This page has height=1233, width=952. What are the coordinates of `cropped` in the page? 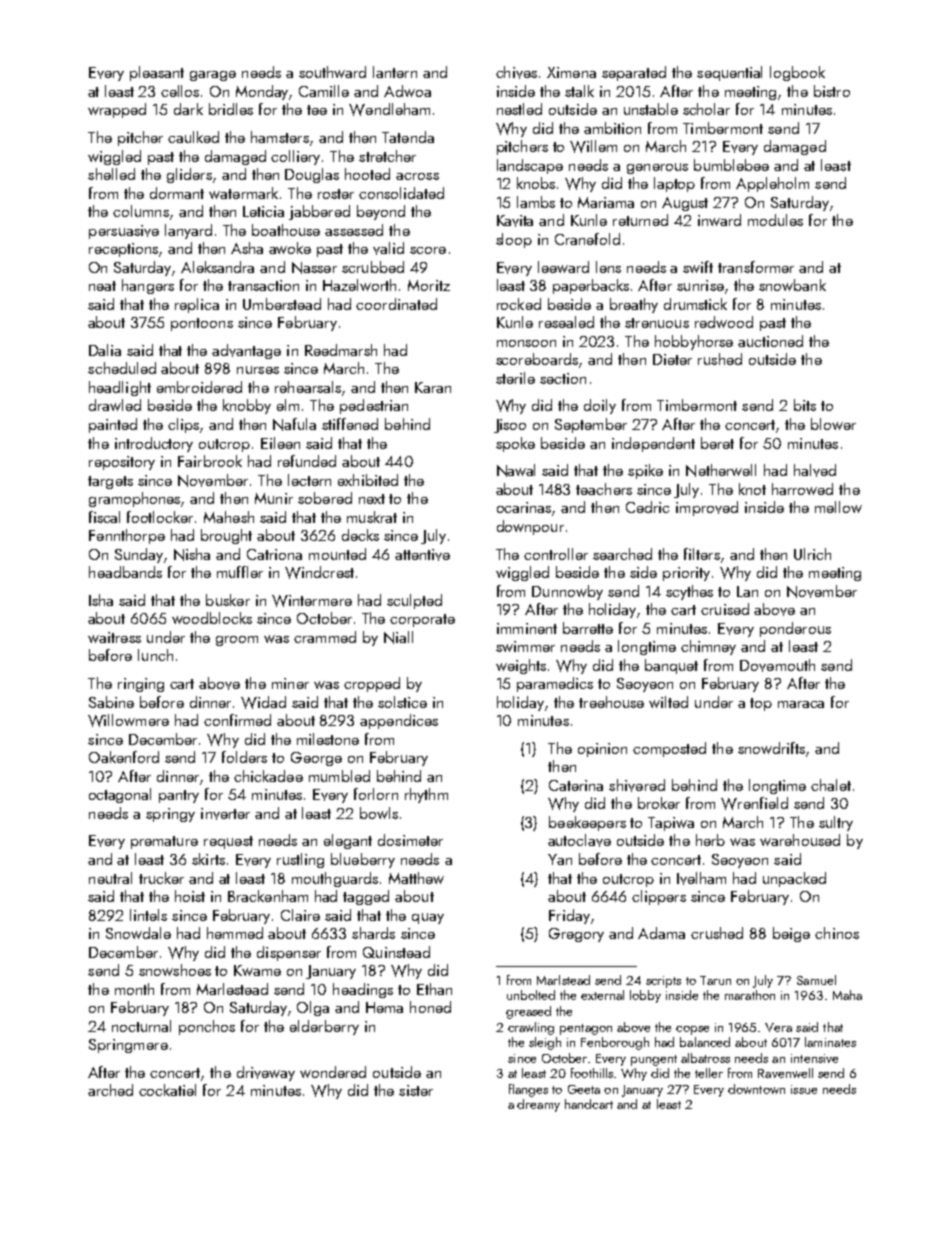 It's located at (372, 684).
